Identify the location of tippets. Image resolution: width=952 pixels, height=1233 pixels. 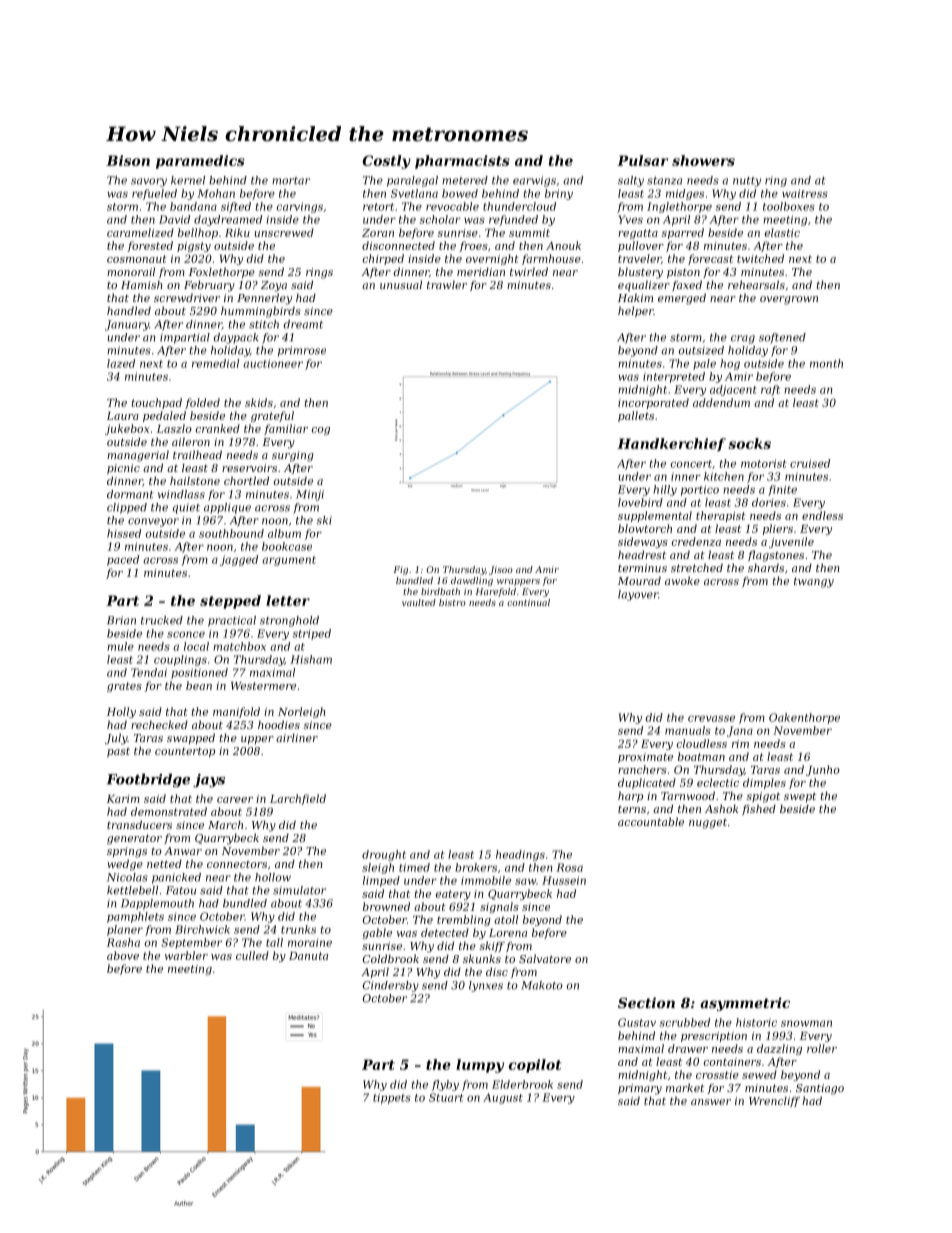
(392, 1098).
